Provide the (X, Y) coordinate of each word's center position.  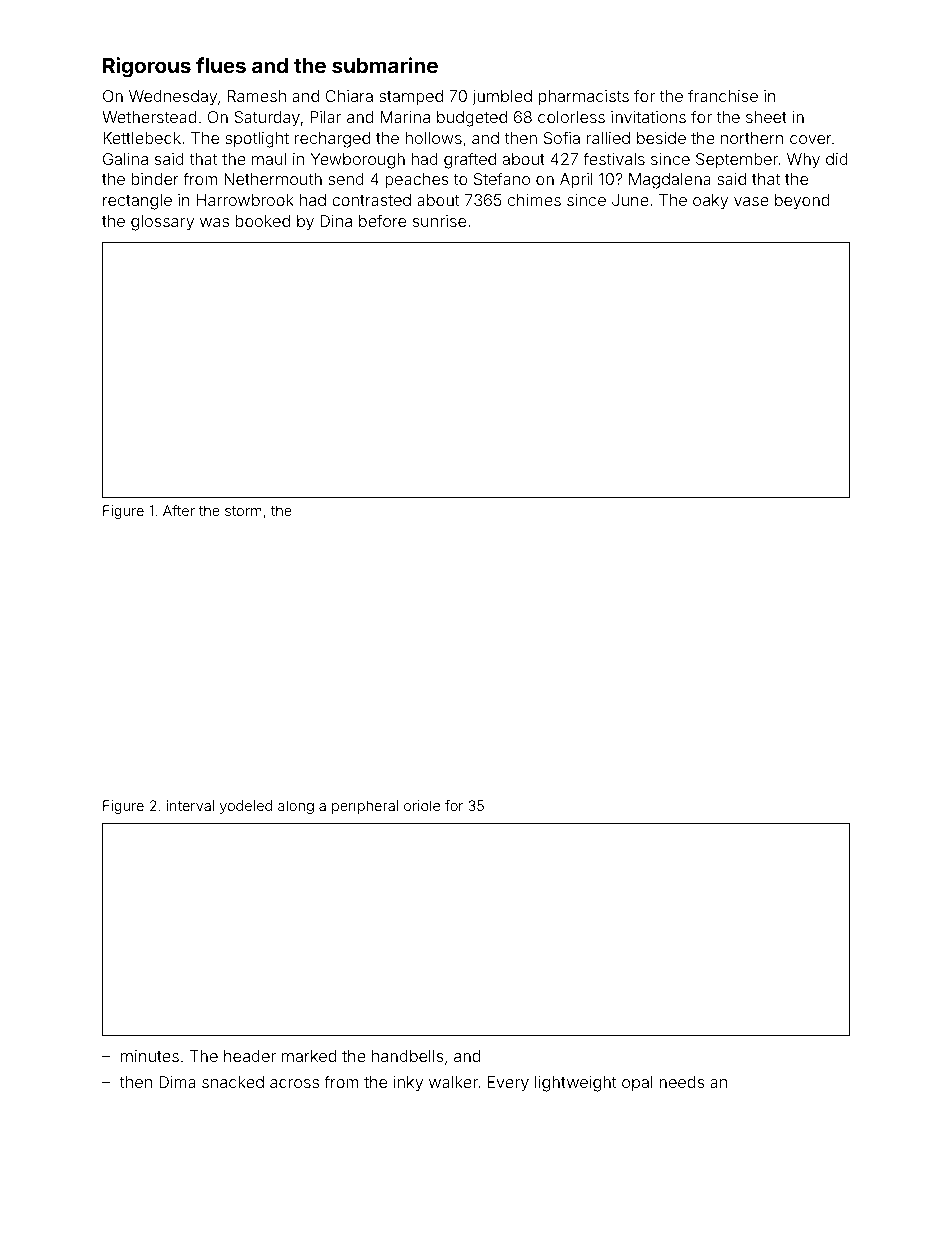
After (179, 510)
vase (751, 201)
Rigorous (147, 67)
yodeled (246, 807)
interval (190, 805)
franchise (723, 95)
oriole (422, 805)
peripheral (365, 807)
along (296, 807)
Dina (336, 221)
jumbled (502, 97)
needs (682, 1082)
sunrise (439, 221)
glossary (162, 223)
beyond (802, 202)
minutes (150, 1056)
